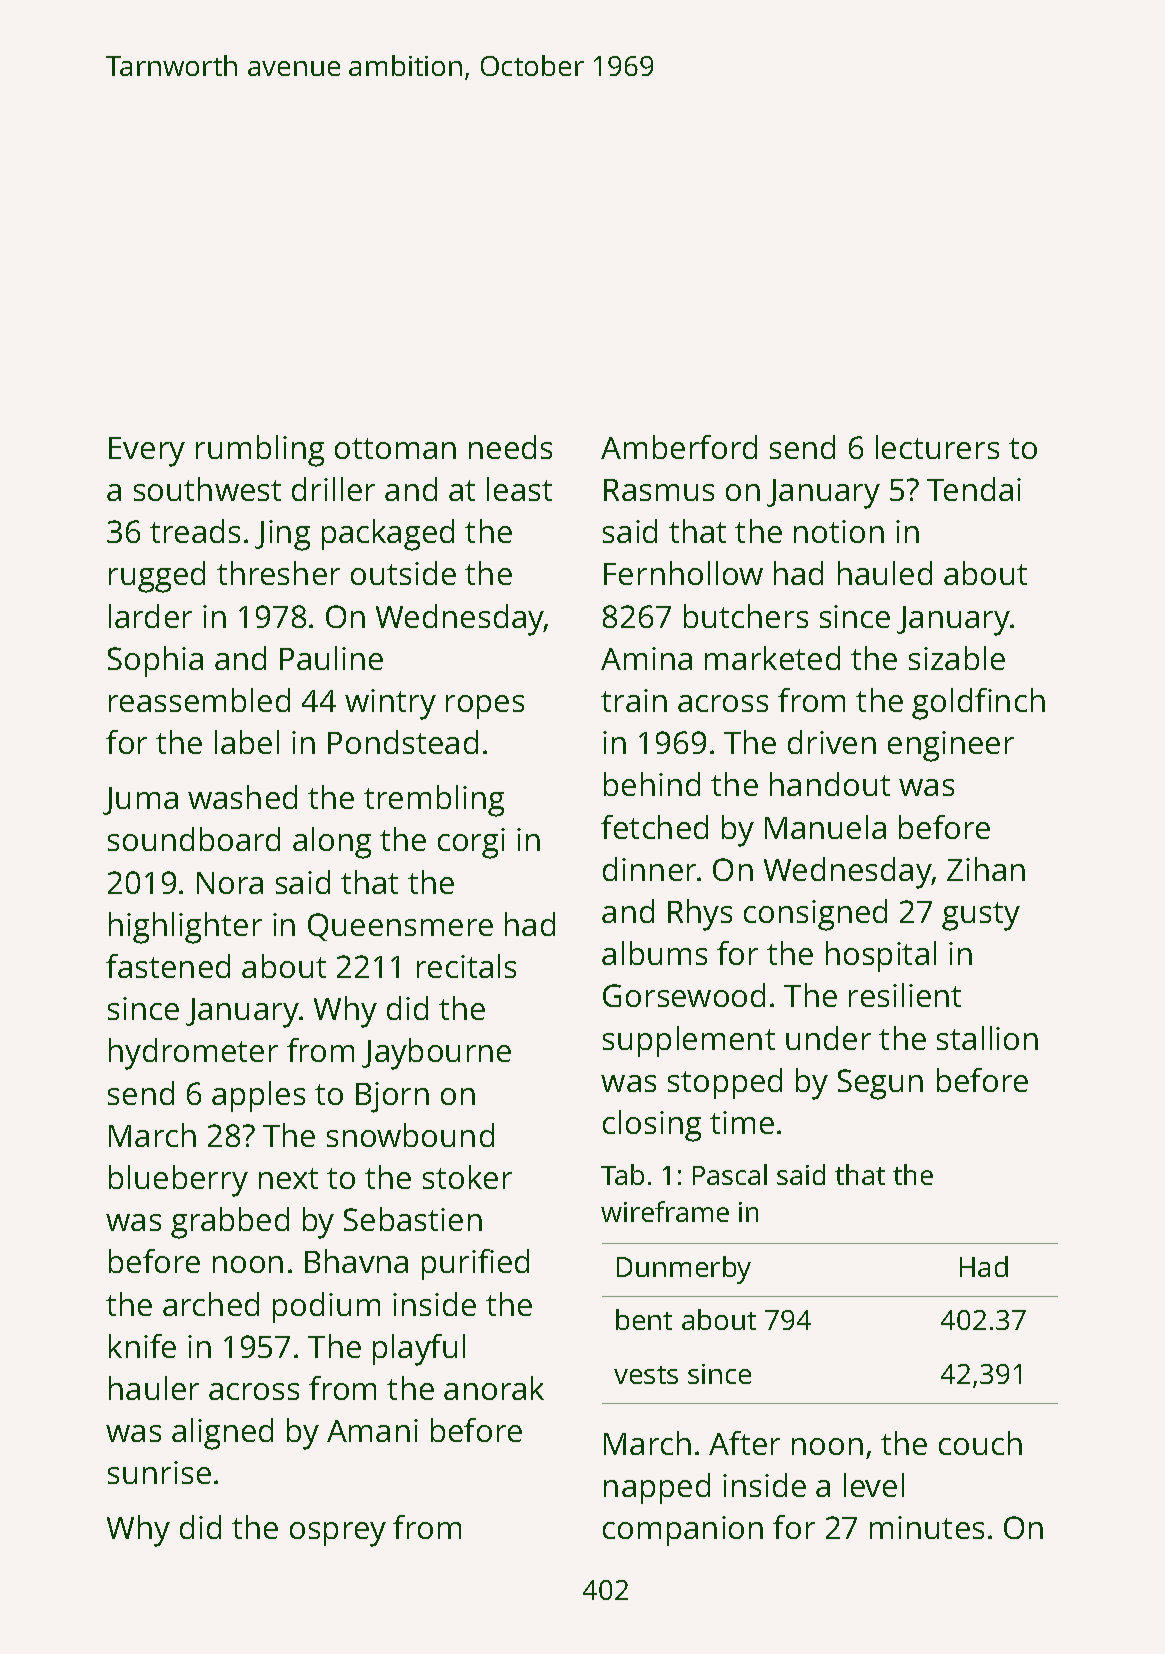 This page has height=1654, width=1165. I want to click on ropes, so click(485, 707).
